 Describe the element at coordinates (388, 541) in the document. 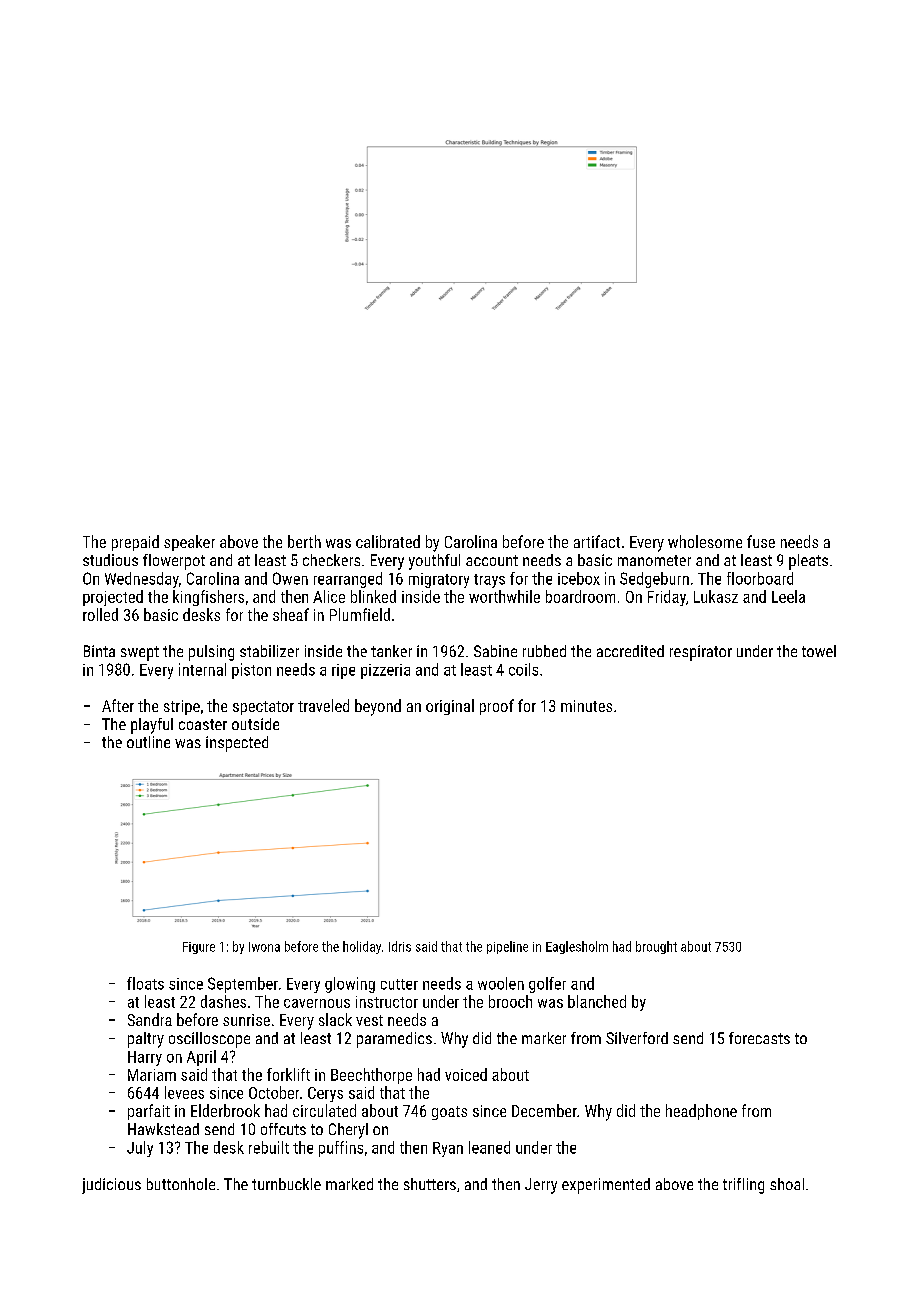

I see `calibrated` at that location.
